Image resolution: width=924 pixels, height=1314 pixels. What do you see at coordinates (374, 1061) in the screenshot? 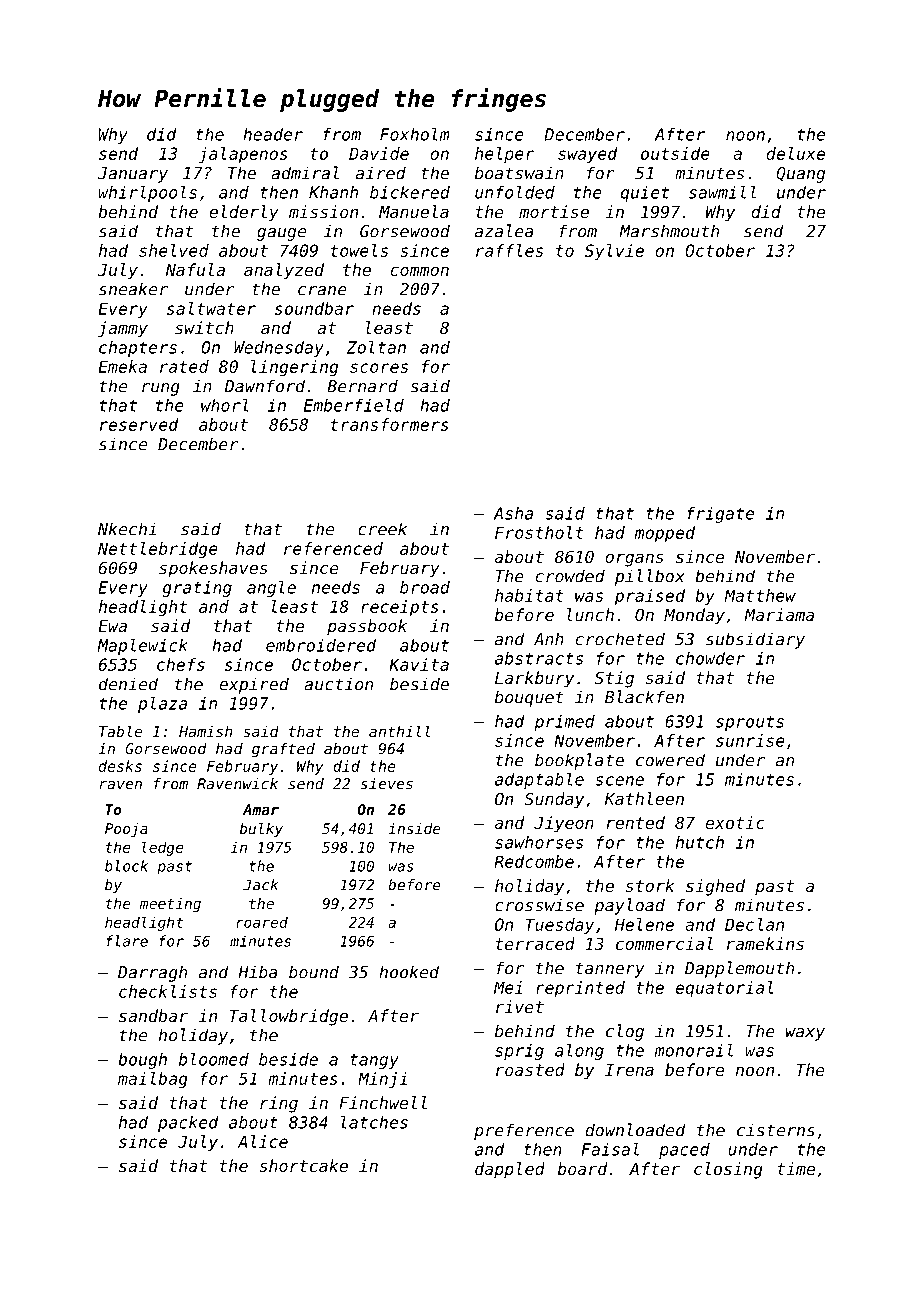
I see `tangy` at bounding box center [374, 1061].
